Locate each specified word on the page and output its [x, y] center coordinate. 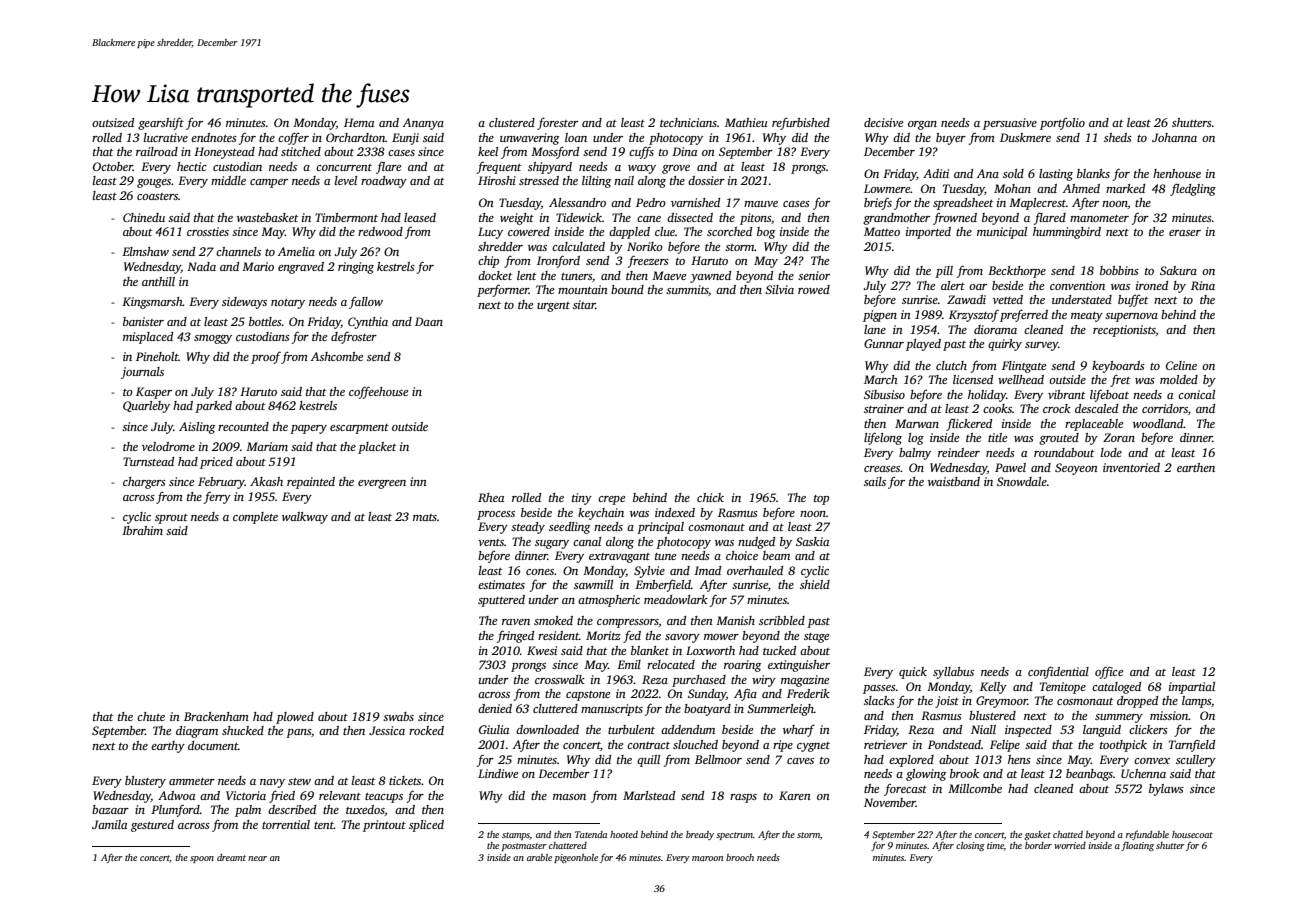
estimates [501, 584]
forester [557, 123]
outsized [113, 122]
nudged [756, 543]
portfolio [1062, 124]
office [1109, 672]
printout [384, 826]
